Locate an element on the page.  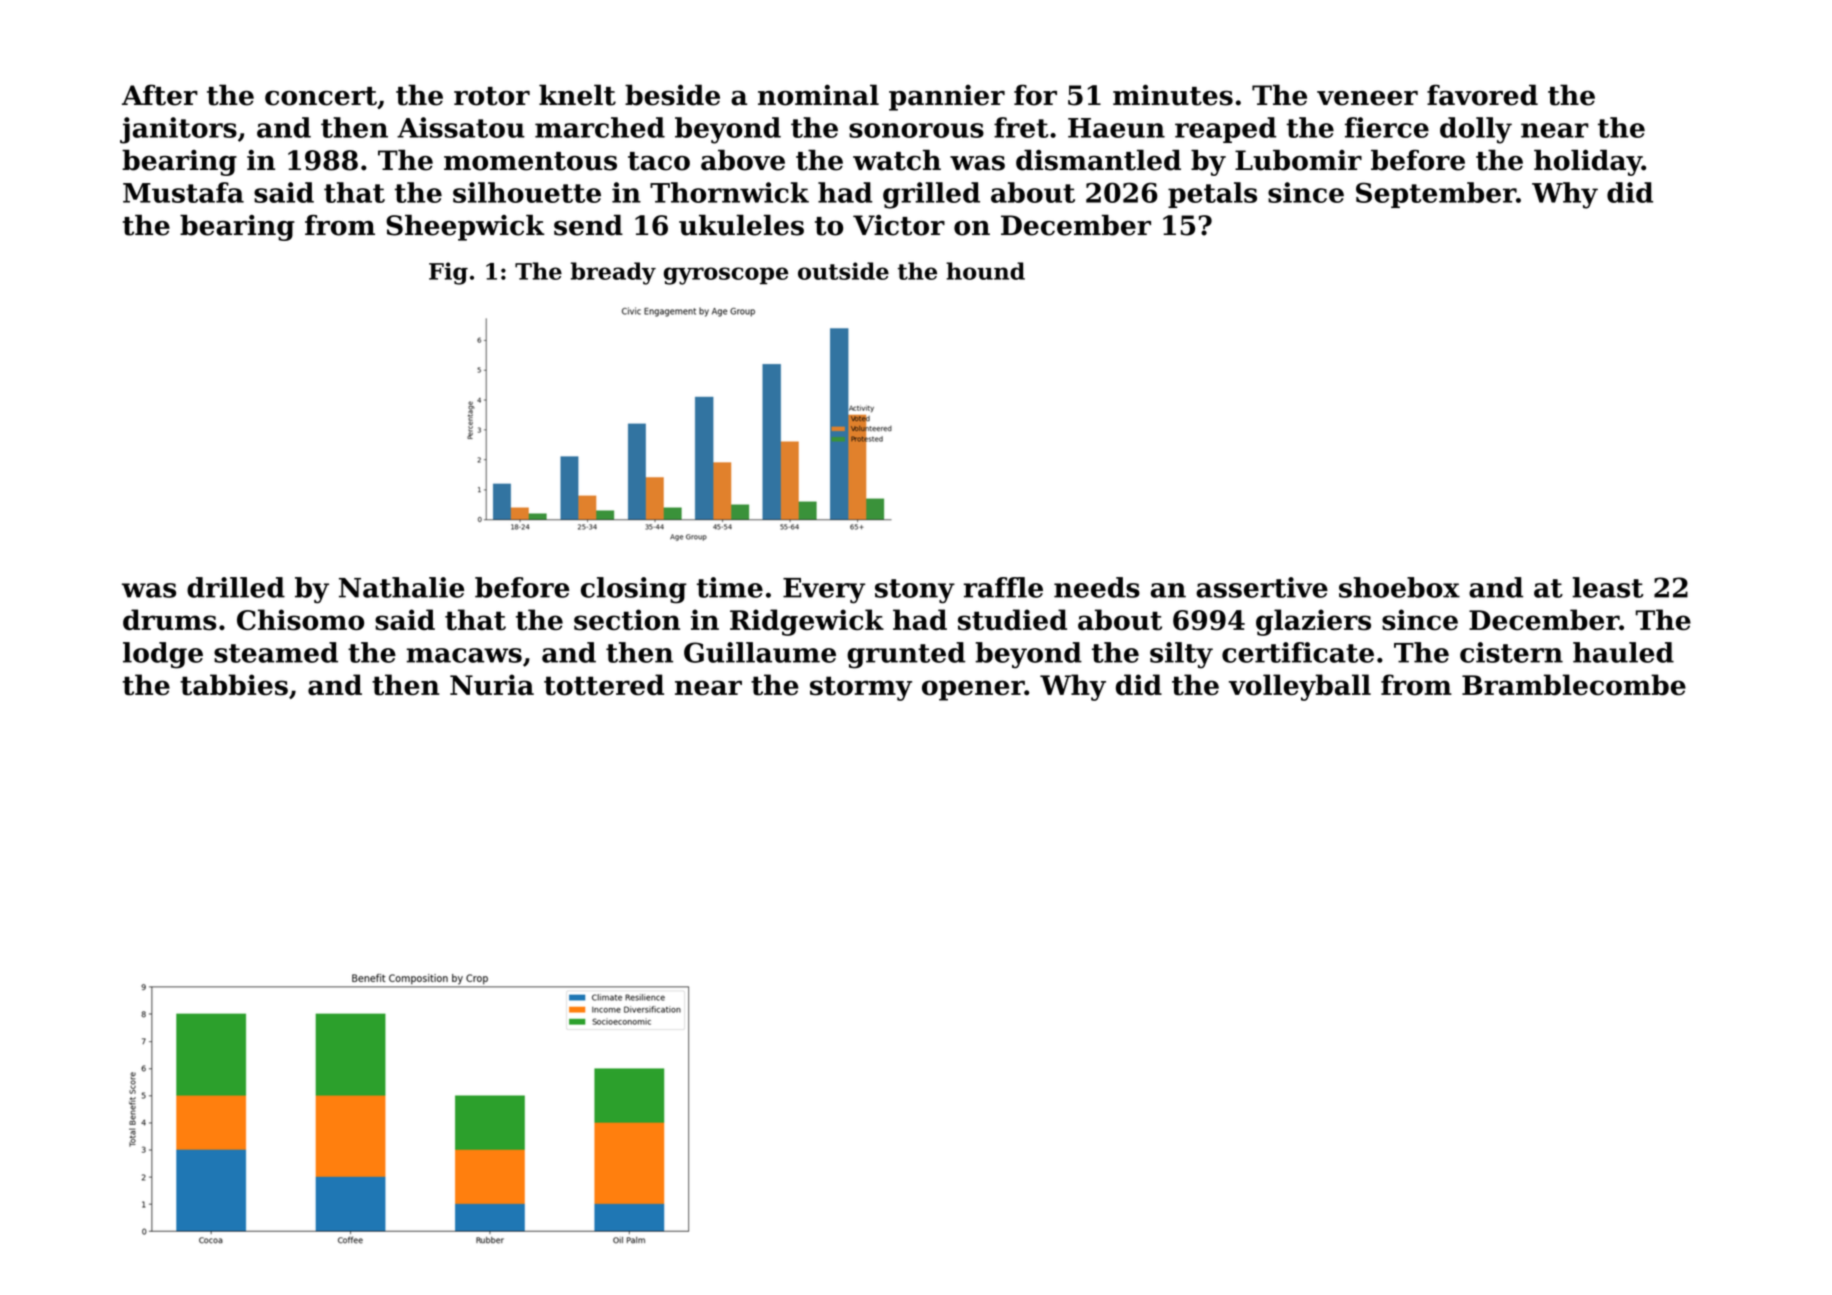
rotor is located at coordinates (492, 96).
